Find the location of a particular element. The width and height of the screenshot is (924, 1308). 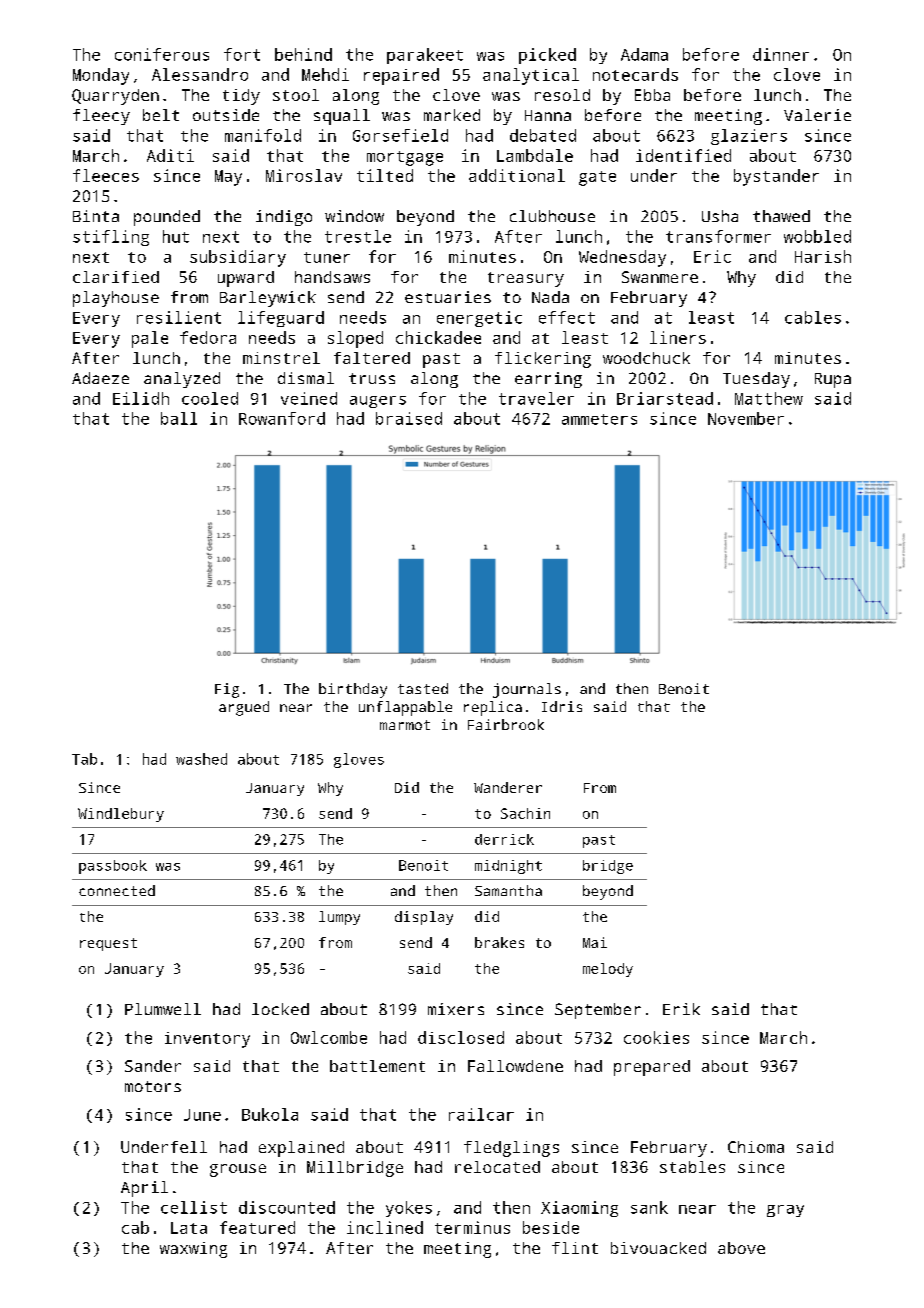

dinner is located at coordinates (781, 54).
